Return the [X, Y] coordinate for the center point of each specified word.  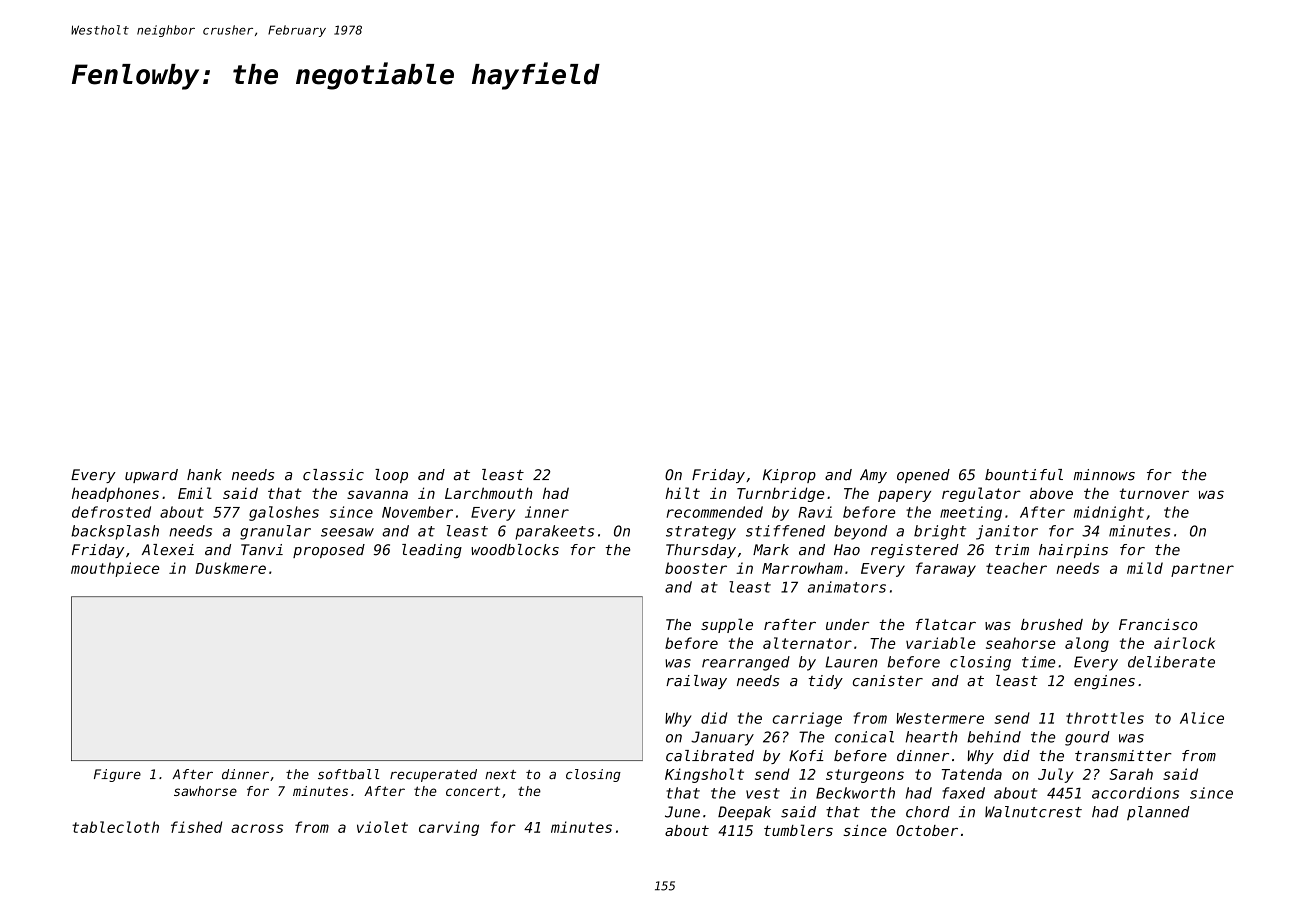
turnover [1154, 493]
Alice [1202, 718]
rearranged [746, 663]
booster [696, 568]
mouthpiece [115, 569]
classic [333, 475]
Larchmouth [489, 493]
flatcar [946, 624]
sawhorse [205, 791]
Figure [117, 775]
